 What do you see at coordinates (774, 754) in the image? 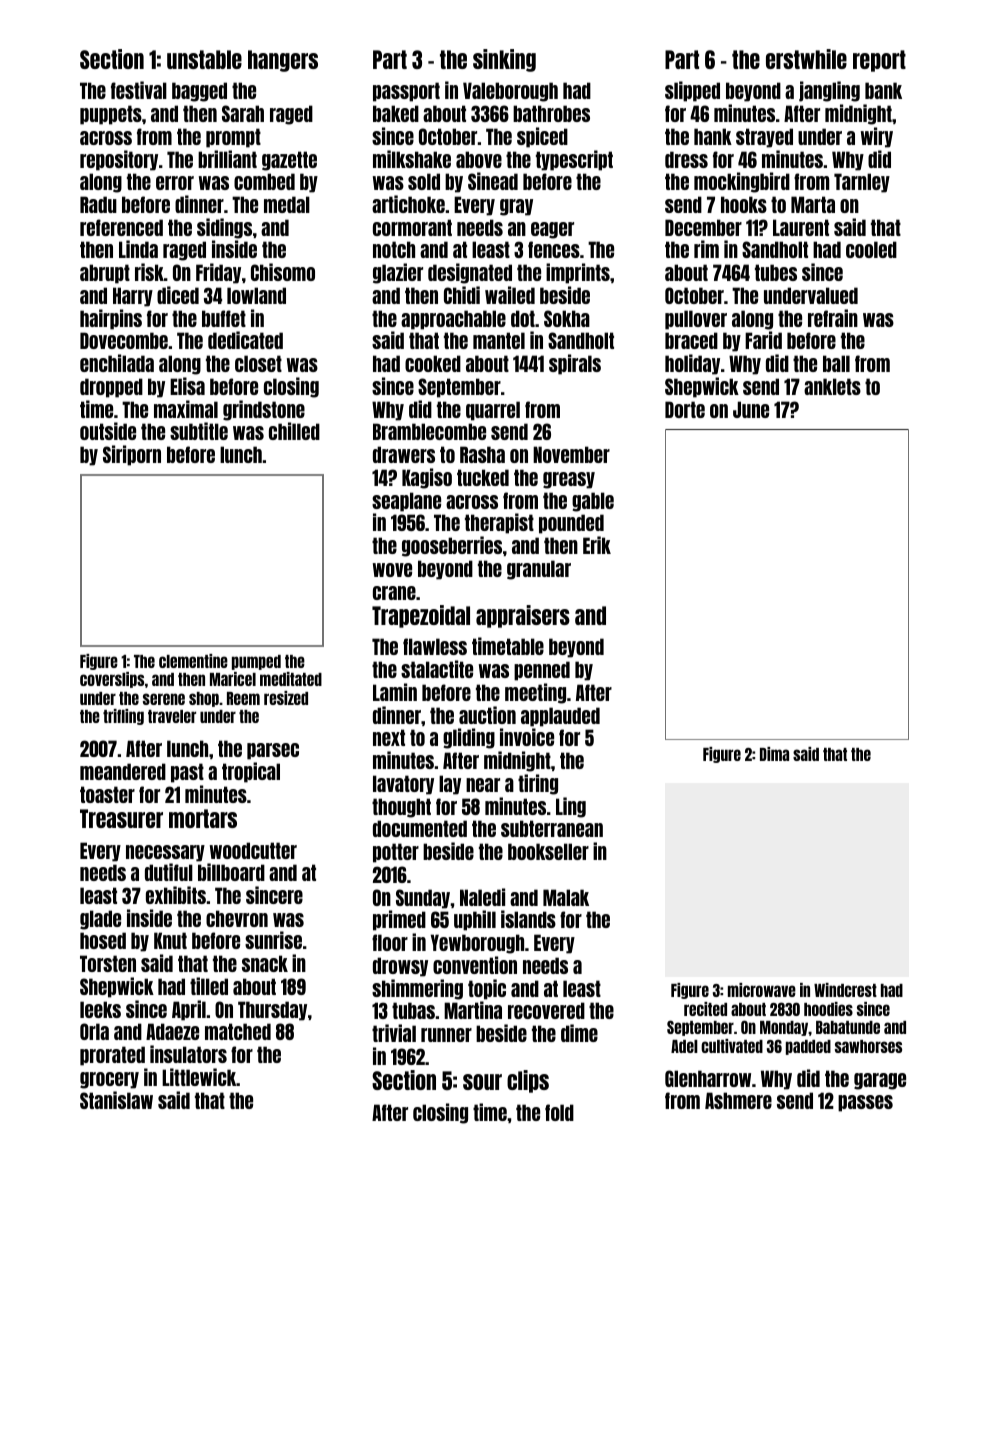
I see `Dima` at bounding box center [774, 754].
